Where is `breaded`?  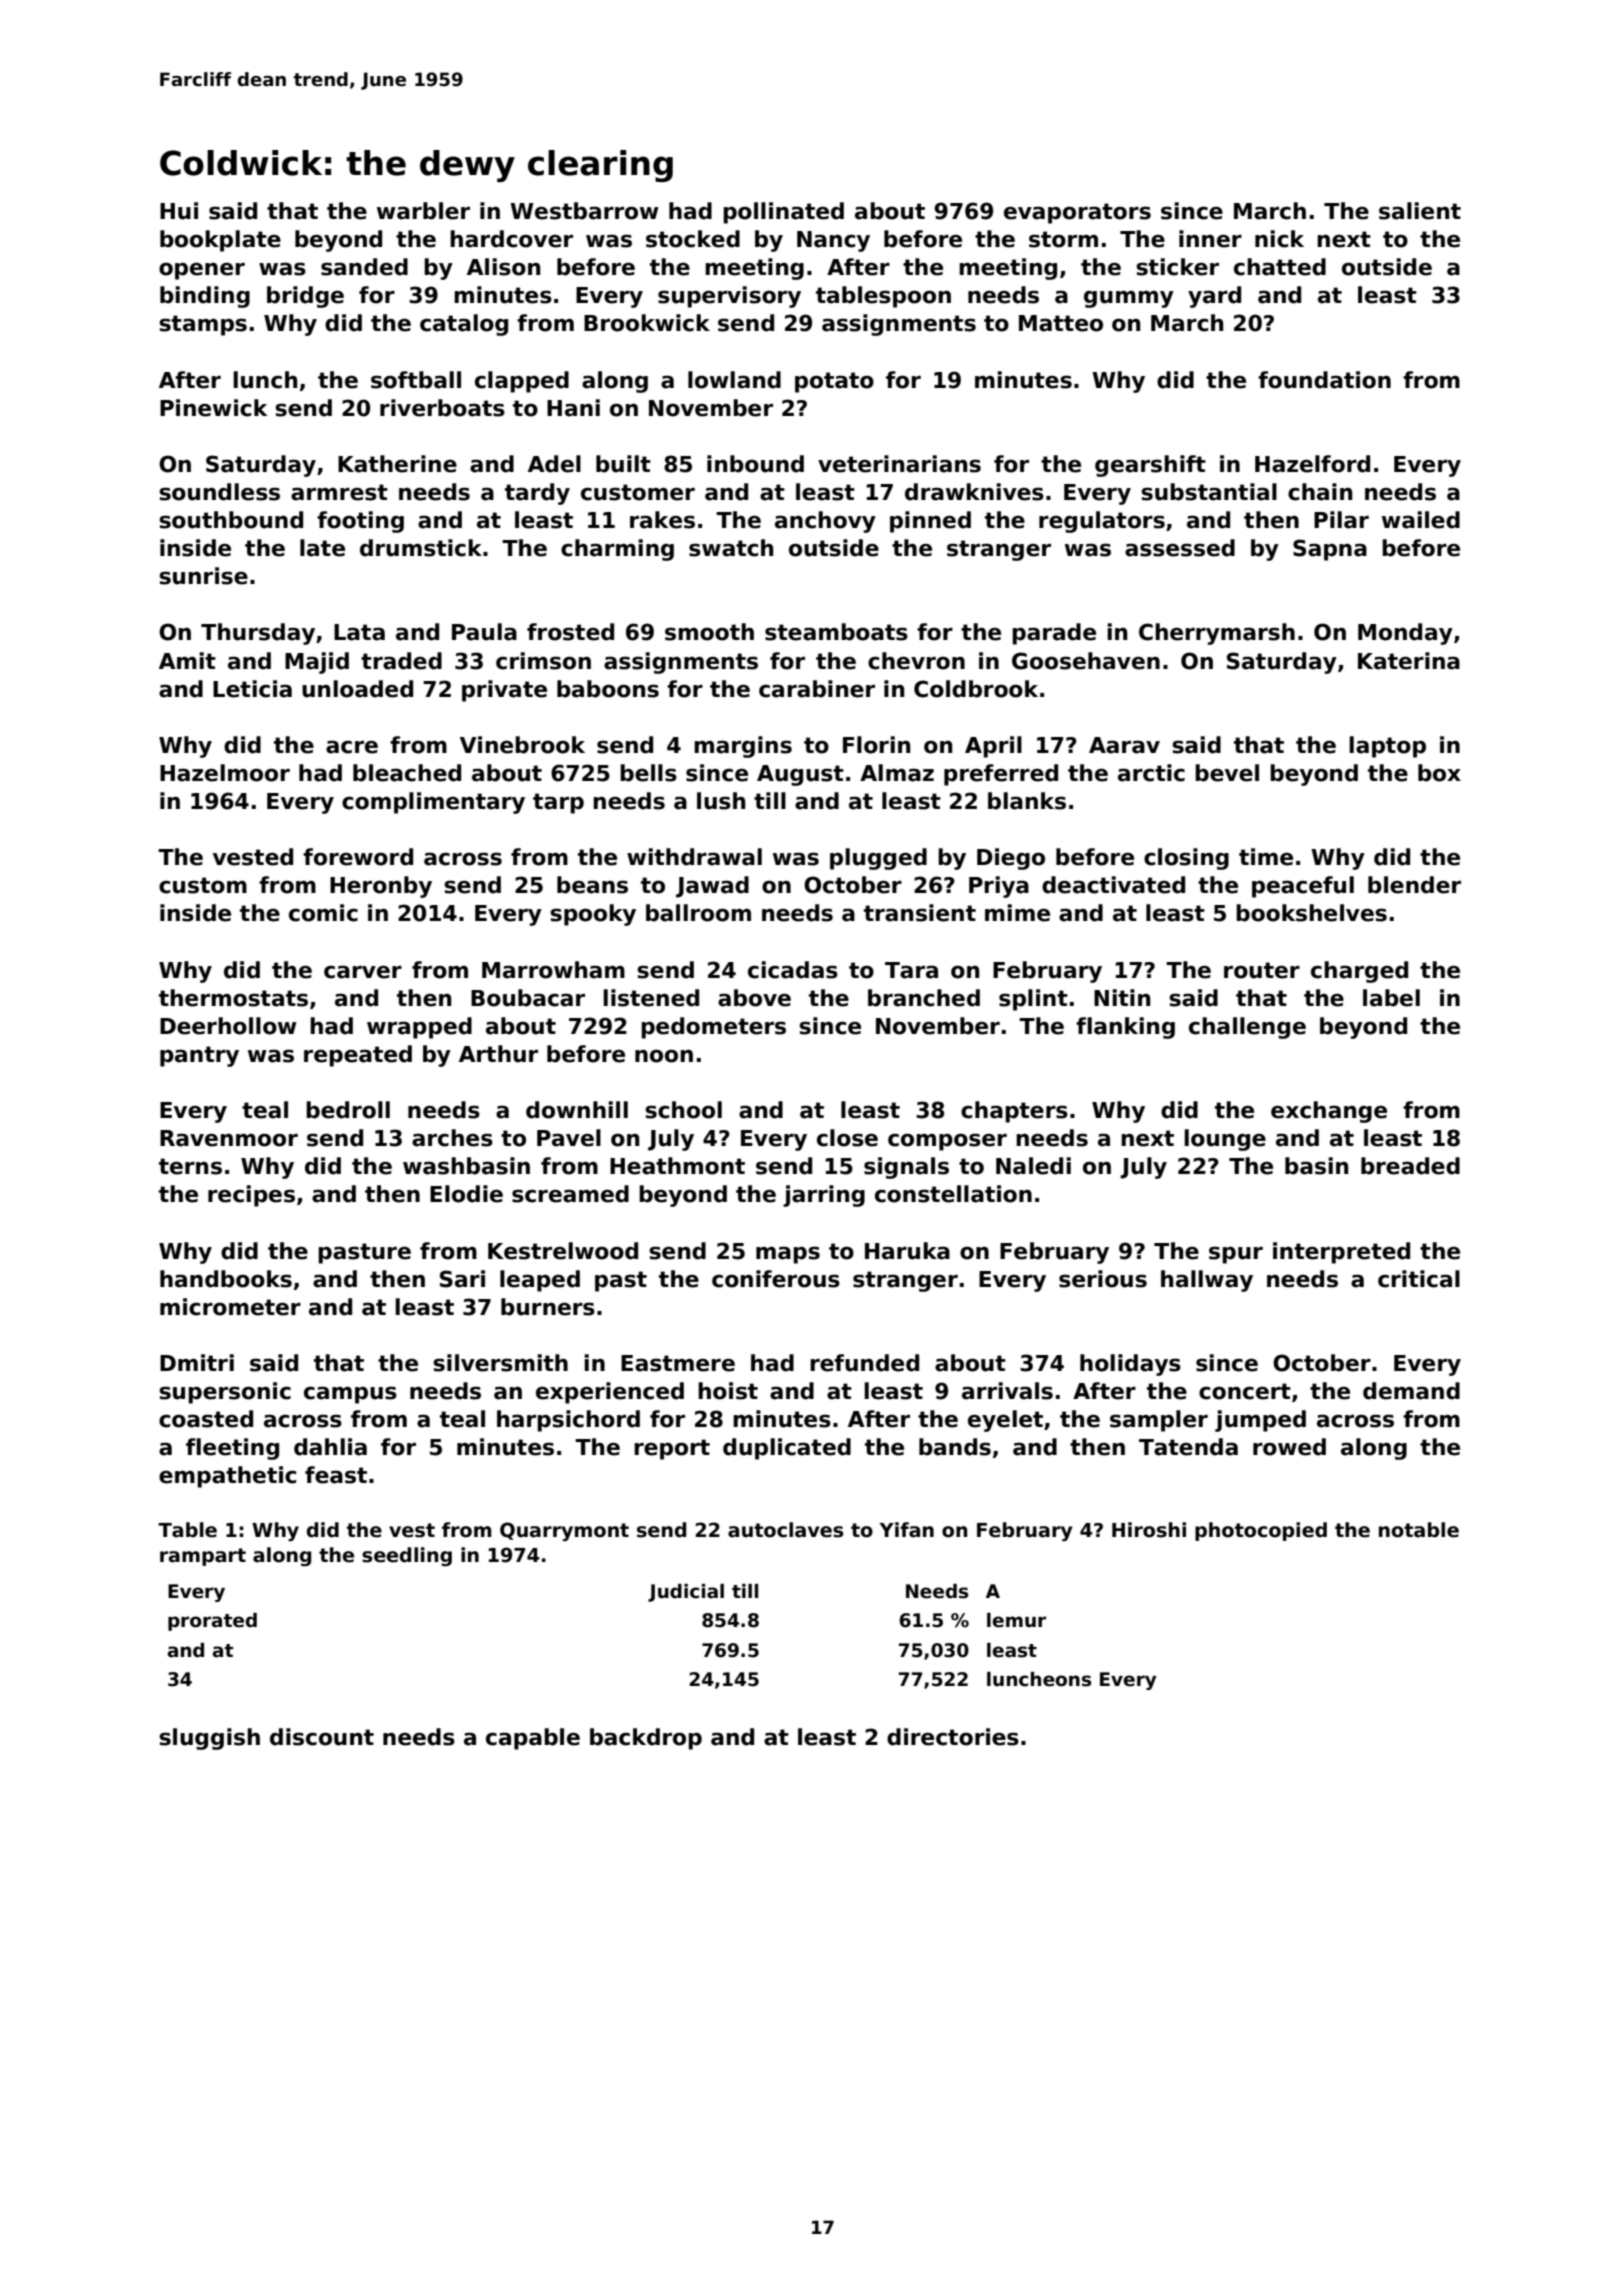 breaded is located at coordinates (1410, 1166).
